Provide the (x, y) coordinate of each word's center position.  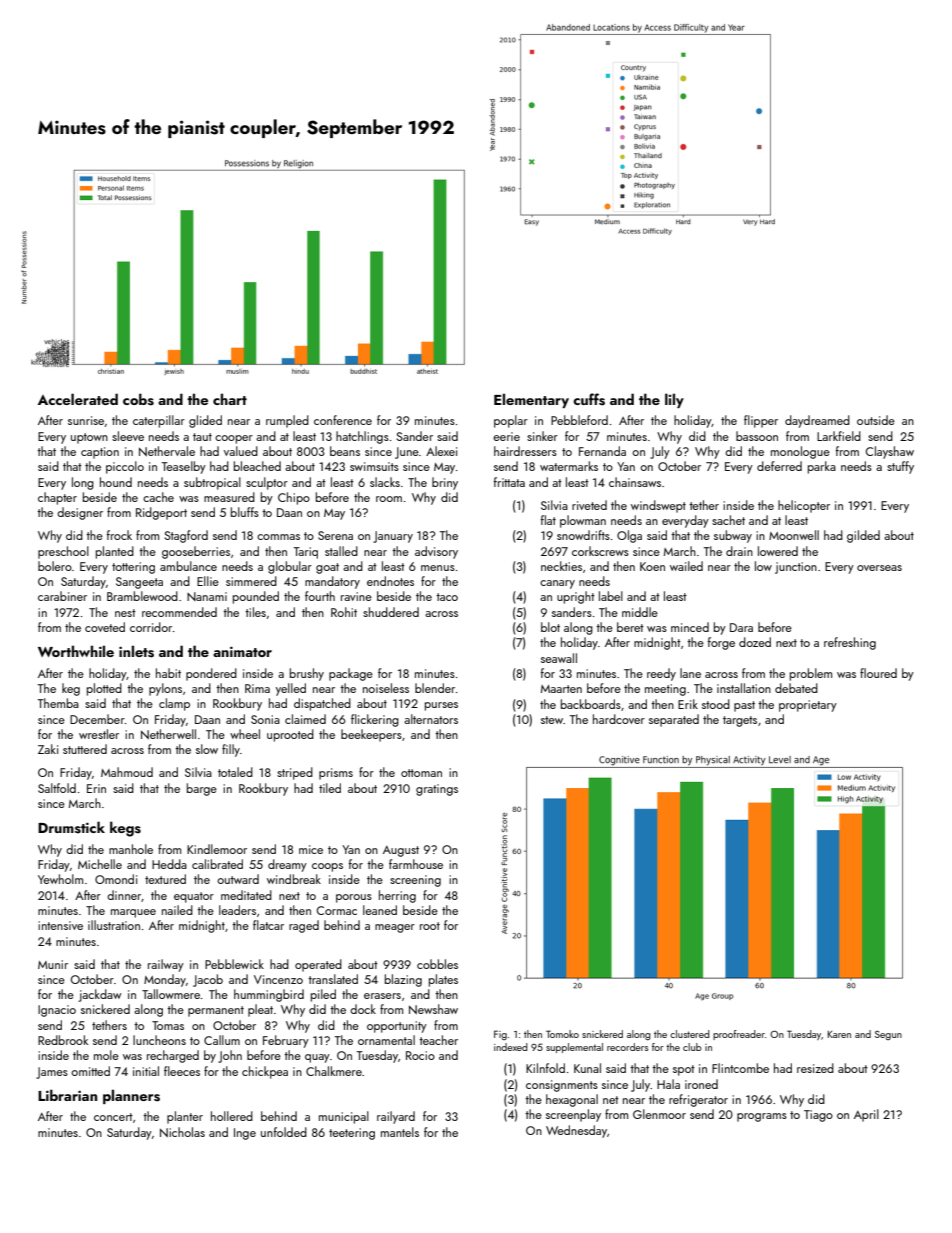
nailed (177, 910)
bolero (55, 566)
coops (327, 867)
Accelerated (78, 399)
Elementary (531, 400)
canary (557, 584)
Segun (888, 1035)
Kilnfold (545, 1068)
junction (796, 568)
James (52, 1073)
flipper (761, 421)
